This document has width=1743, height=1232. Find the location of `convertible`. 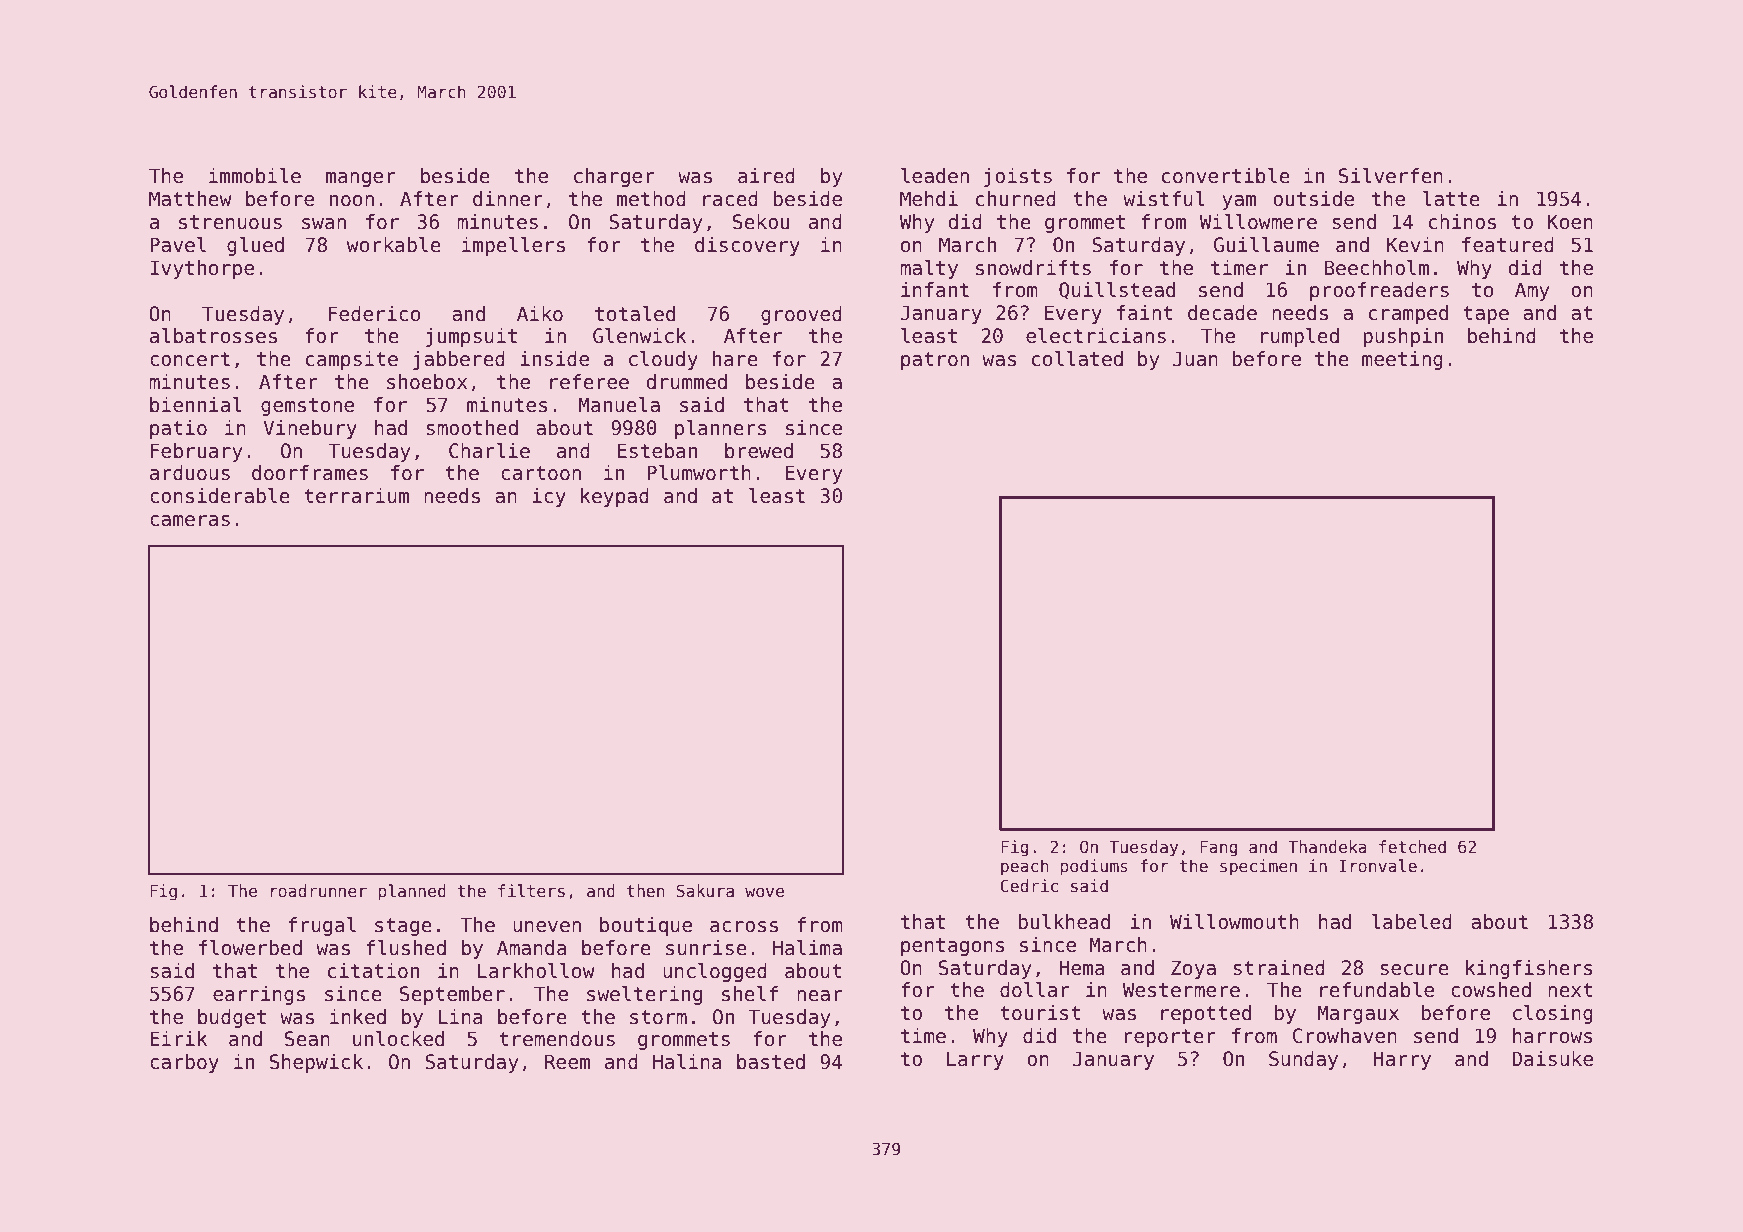

convertible is located at coordinates (1226, 176).
